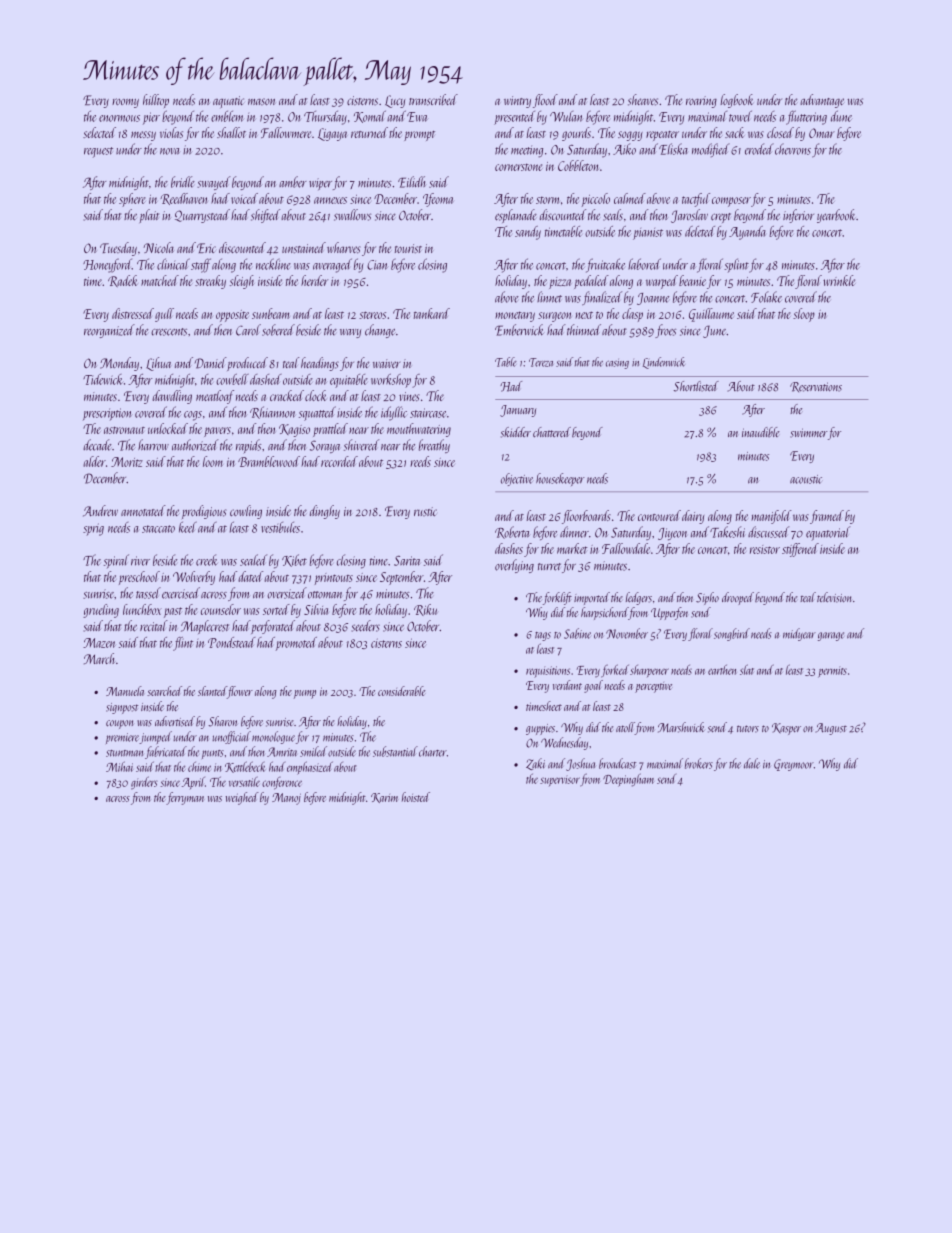 The height and width of the screenshot is (1233, 952). What do you see at coordinates (420, 461) in the screenshot?
I see `reeds` at bounding box center [420, 461].
